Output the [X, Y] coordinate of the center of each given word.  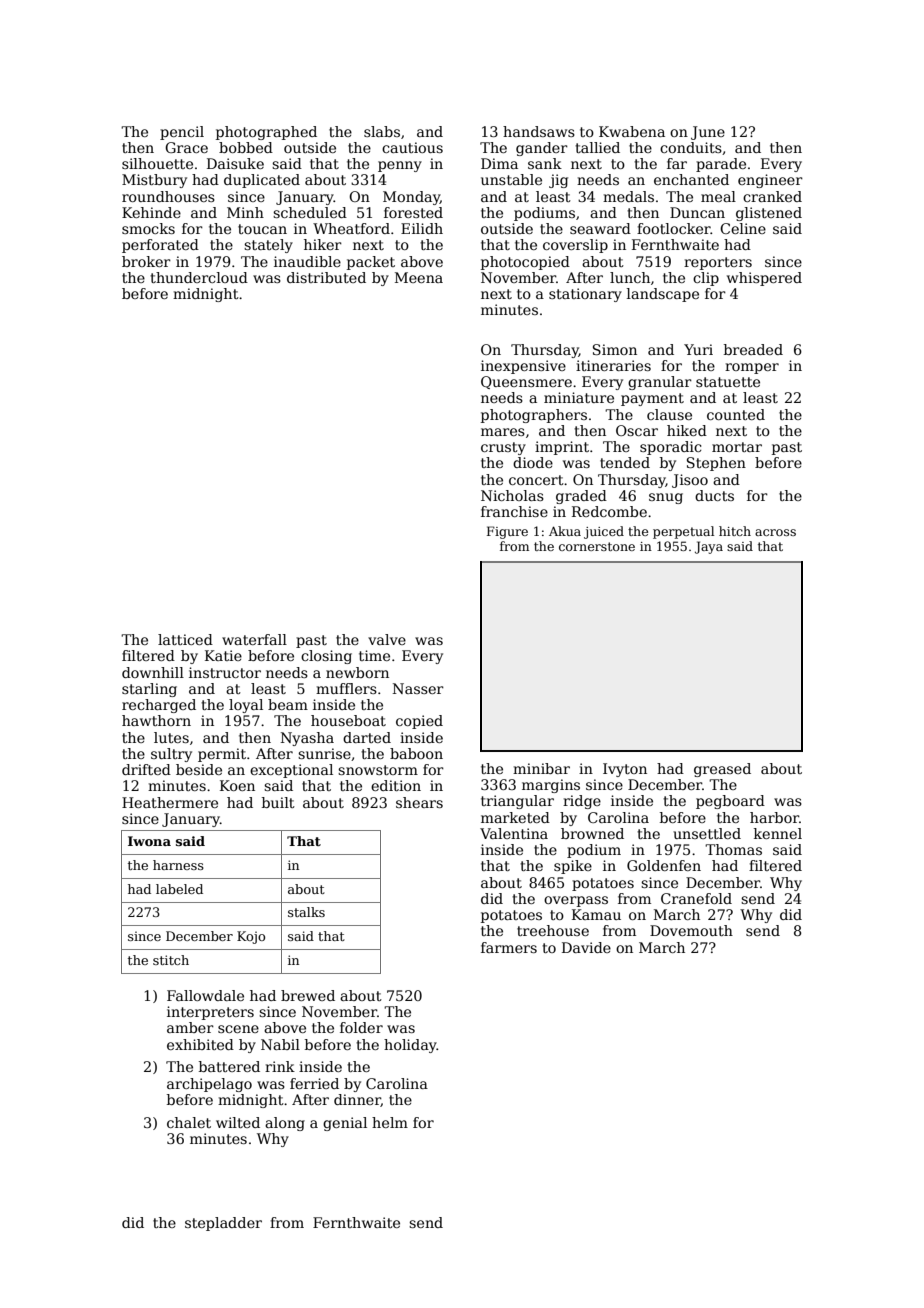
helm [390, 1122]
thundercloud [199, 277]
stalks [306, 912]
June [708, 133]
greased [722, 770]
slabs [382, 131]
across [775, 532]
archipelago [209, 1085]
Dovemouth [691, 930]
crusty [503, 448]
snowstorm [378, 770]
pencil [182, 133]
